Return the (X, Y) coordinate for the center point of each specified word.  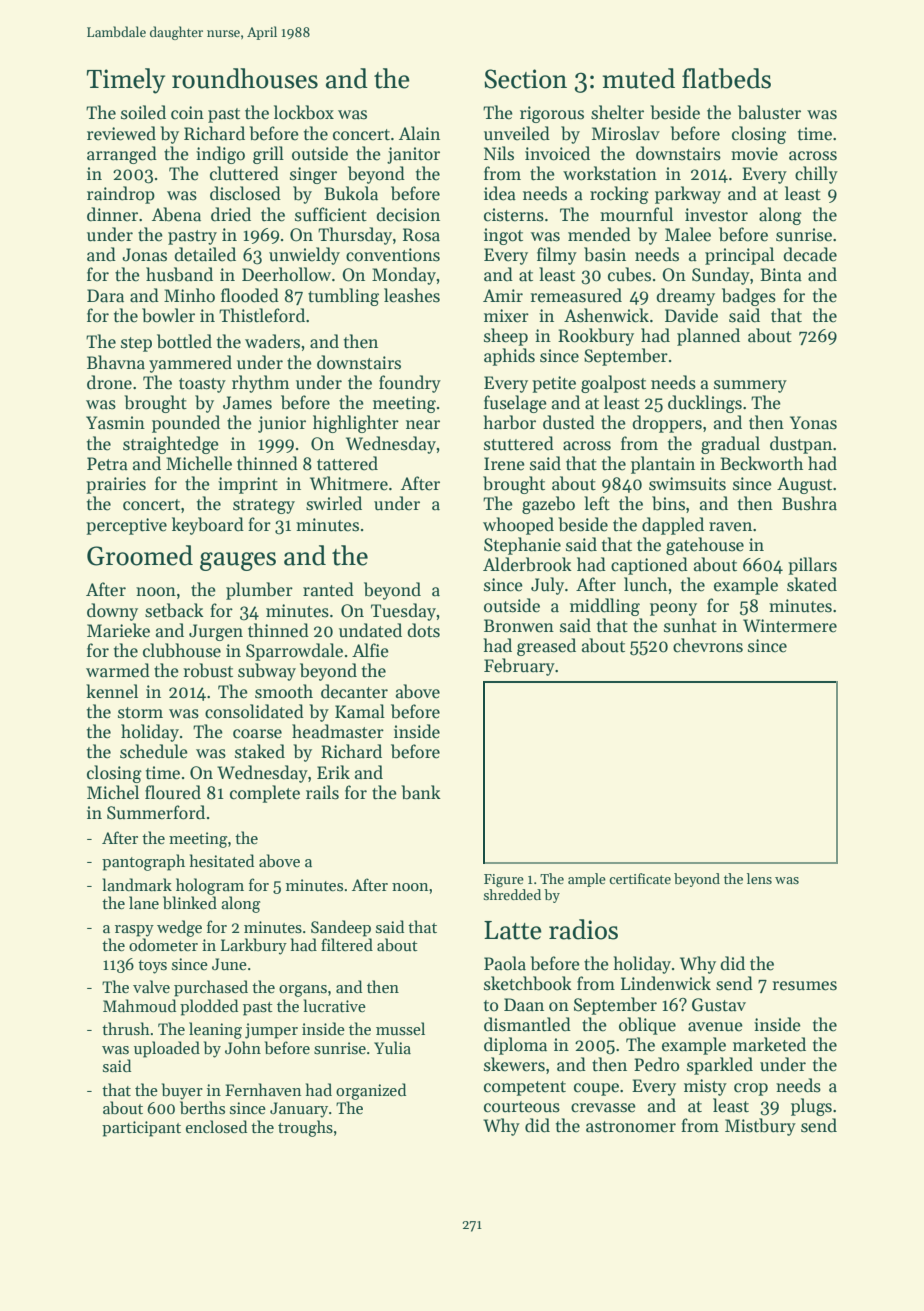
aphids (509, 357)
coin (187, 113)
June (229, 964)
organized (371, 1091)
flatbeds (726, 78)
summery (750, 386)
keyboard (208, 526)
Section (525, 79)
